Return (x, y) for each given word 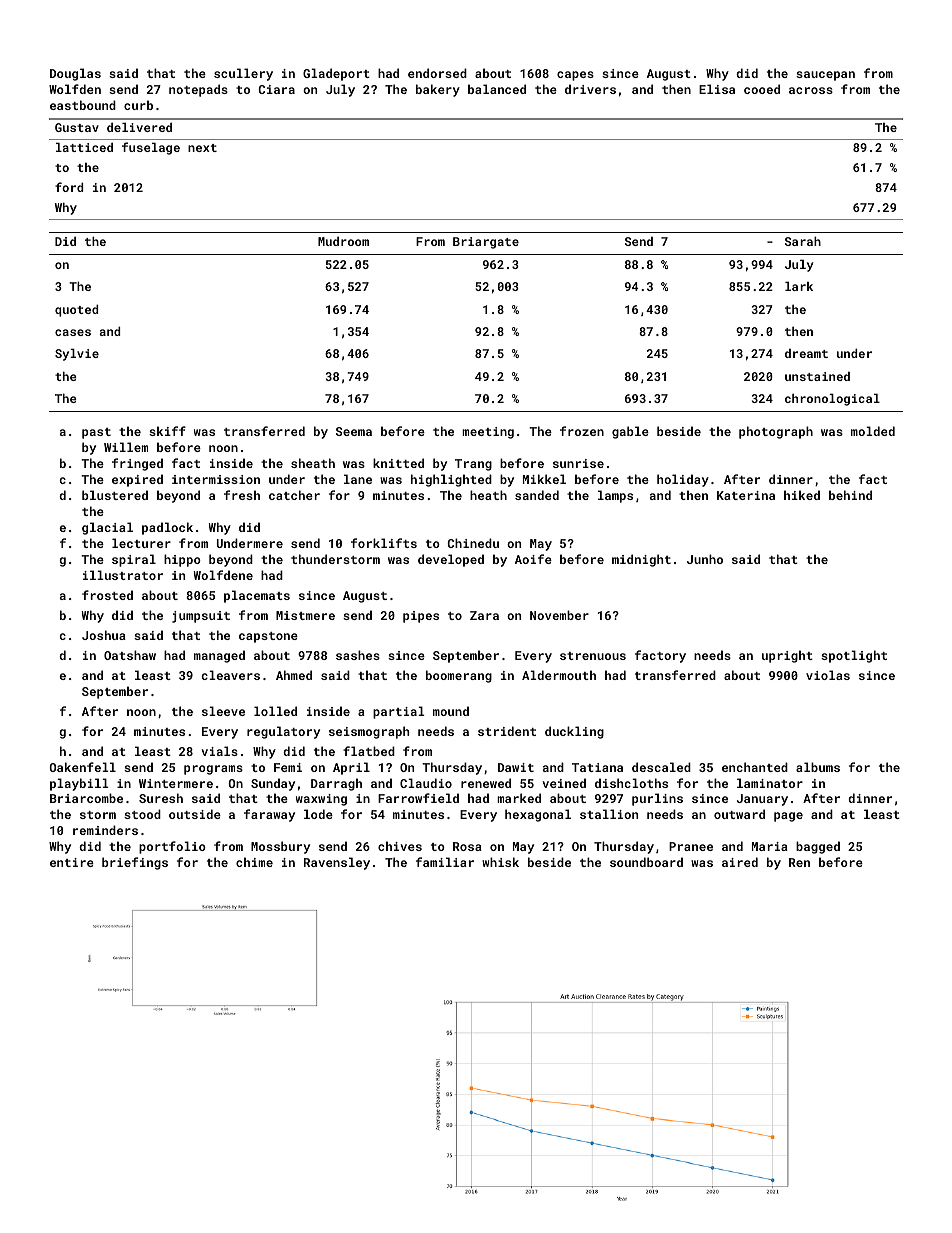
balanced (497, 89)
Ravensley (337, 863)
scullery (243, 74)
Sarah (803, 241)
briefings (135, 863)
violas (828, 675)
